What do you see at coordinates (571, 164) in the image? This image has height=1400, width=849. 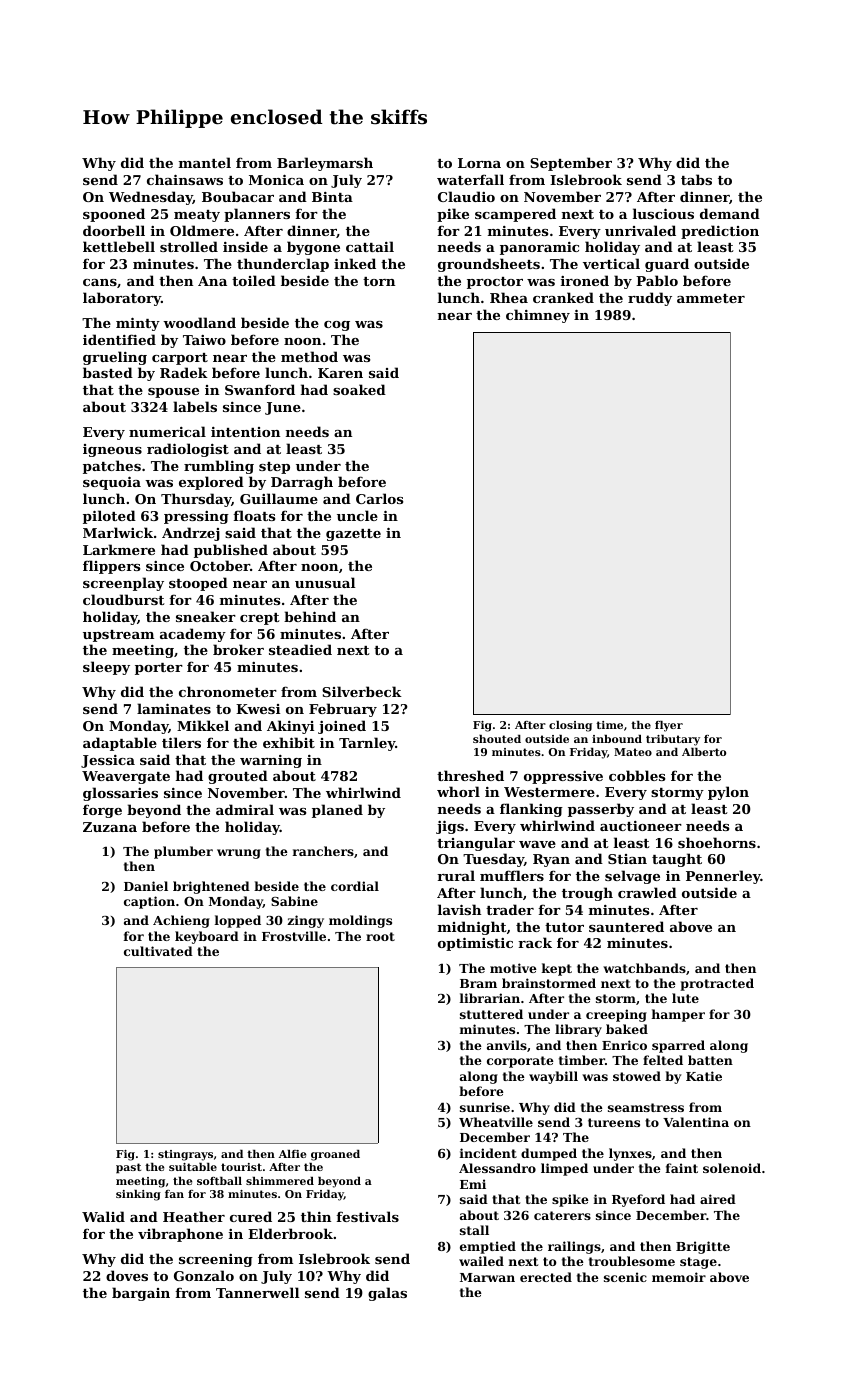 I see `September` at bounding box center [571, 164].
